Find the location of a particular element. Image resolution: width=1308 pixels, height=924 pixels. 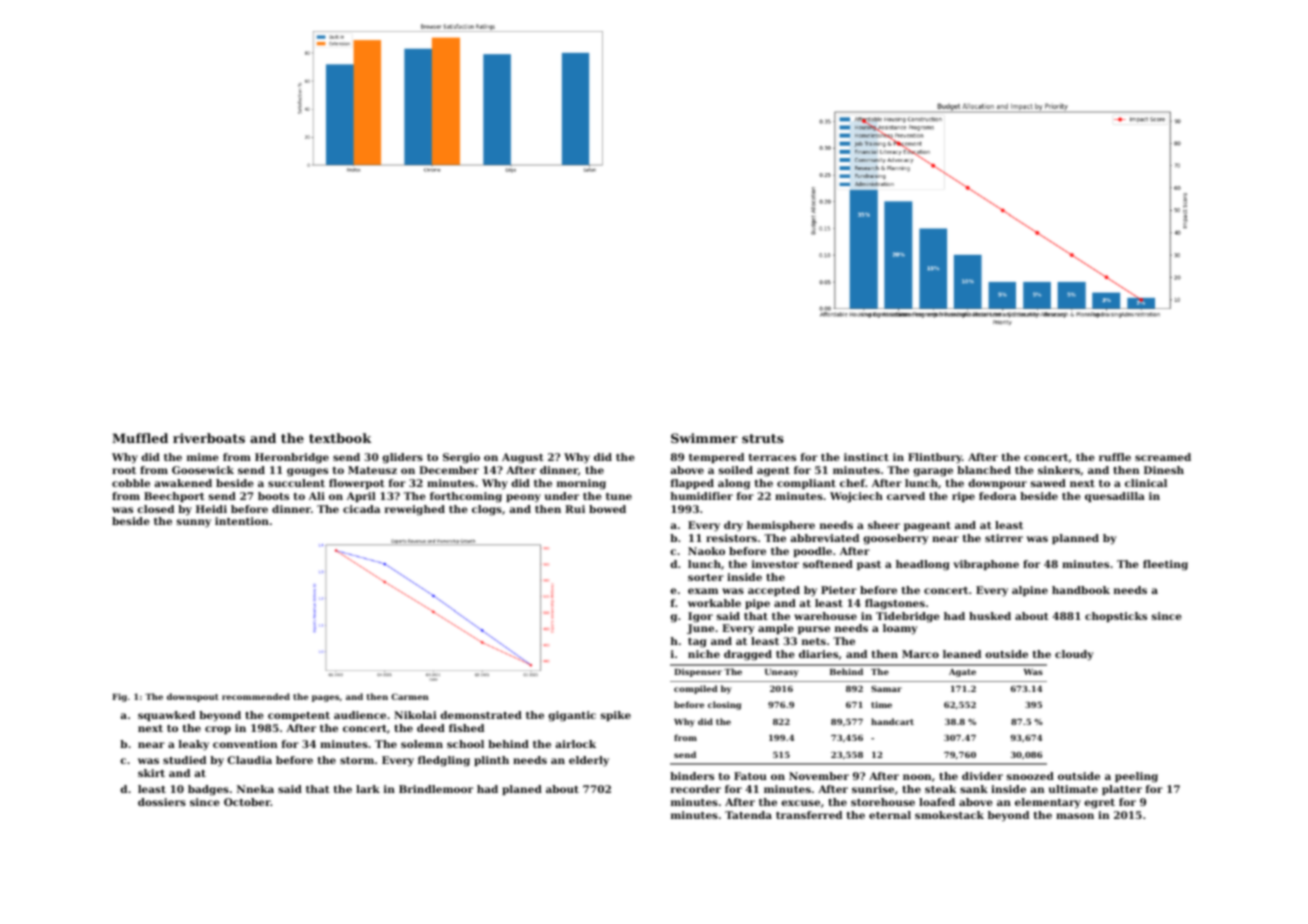

sunny is located at coordinates (194, 523).
